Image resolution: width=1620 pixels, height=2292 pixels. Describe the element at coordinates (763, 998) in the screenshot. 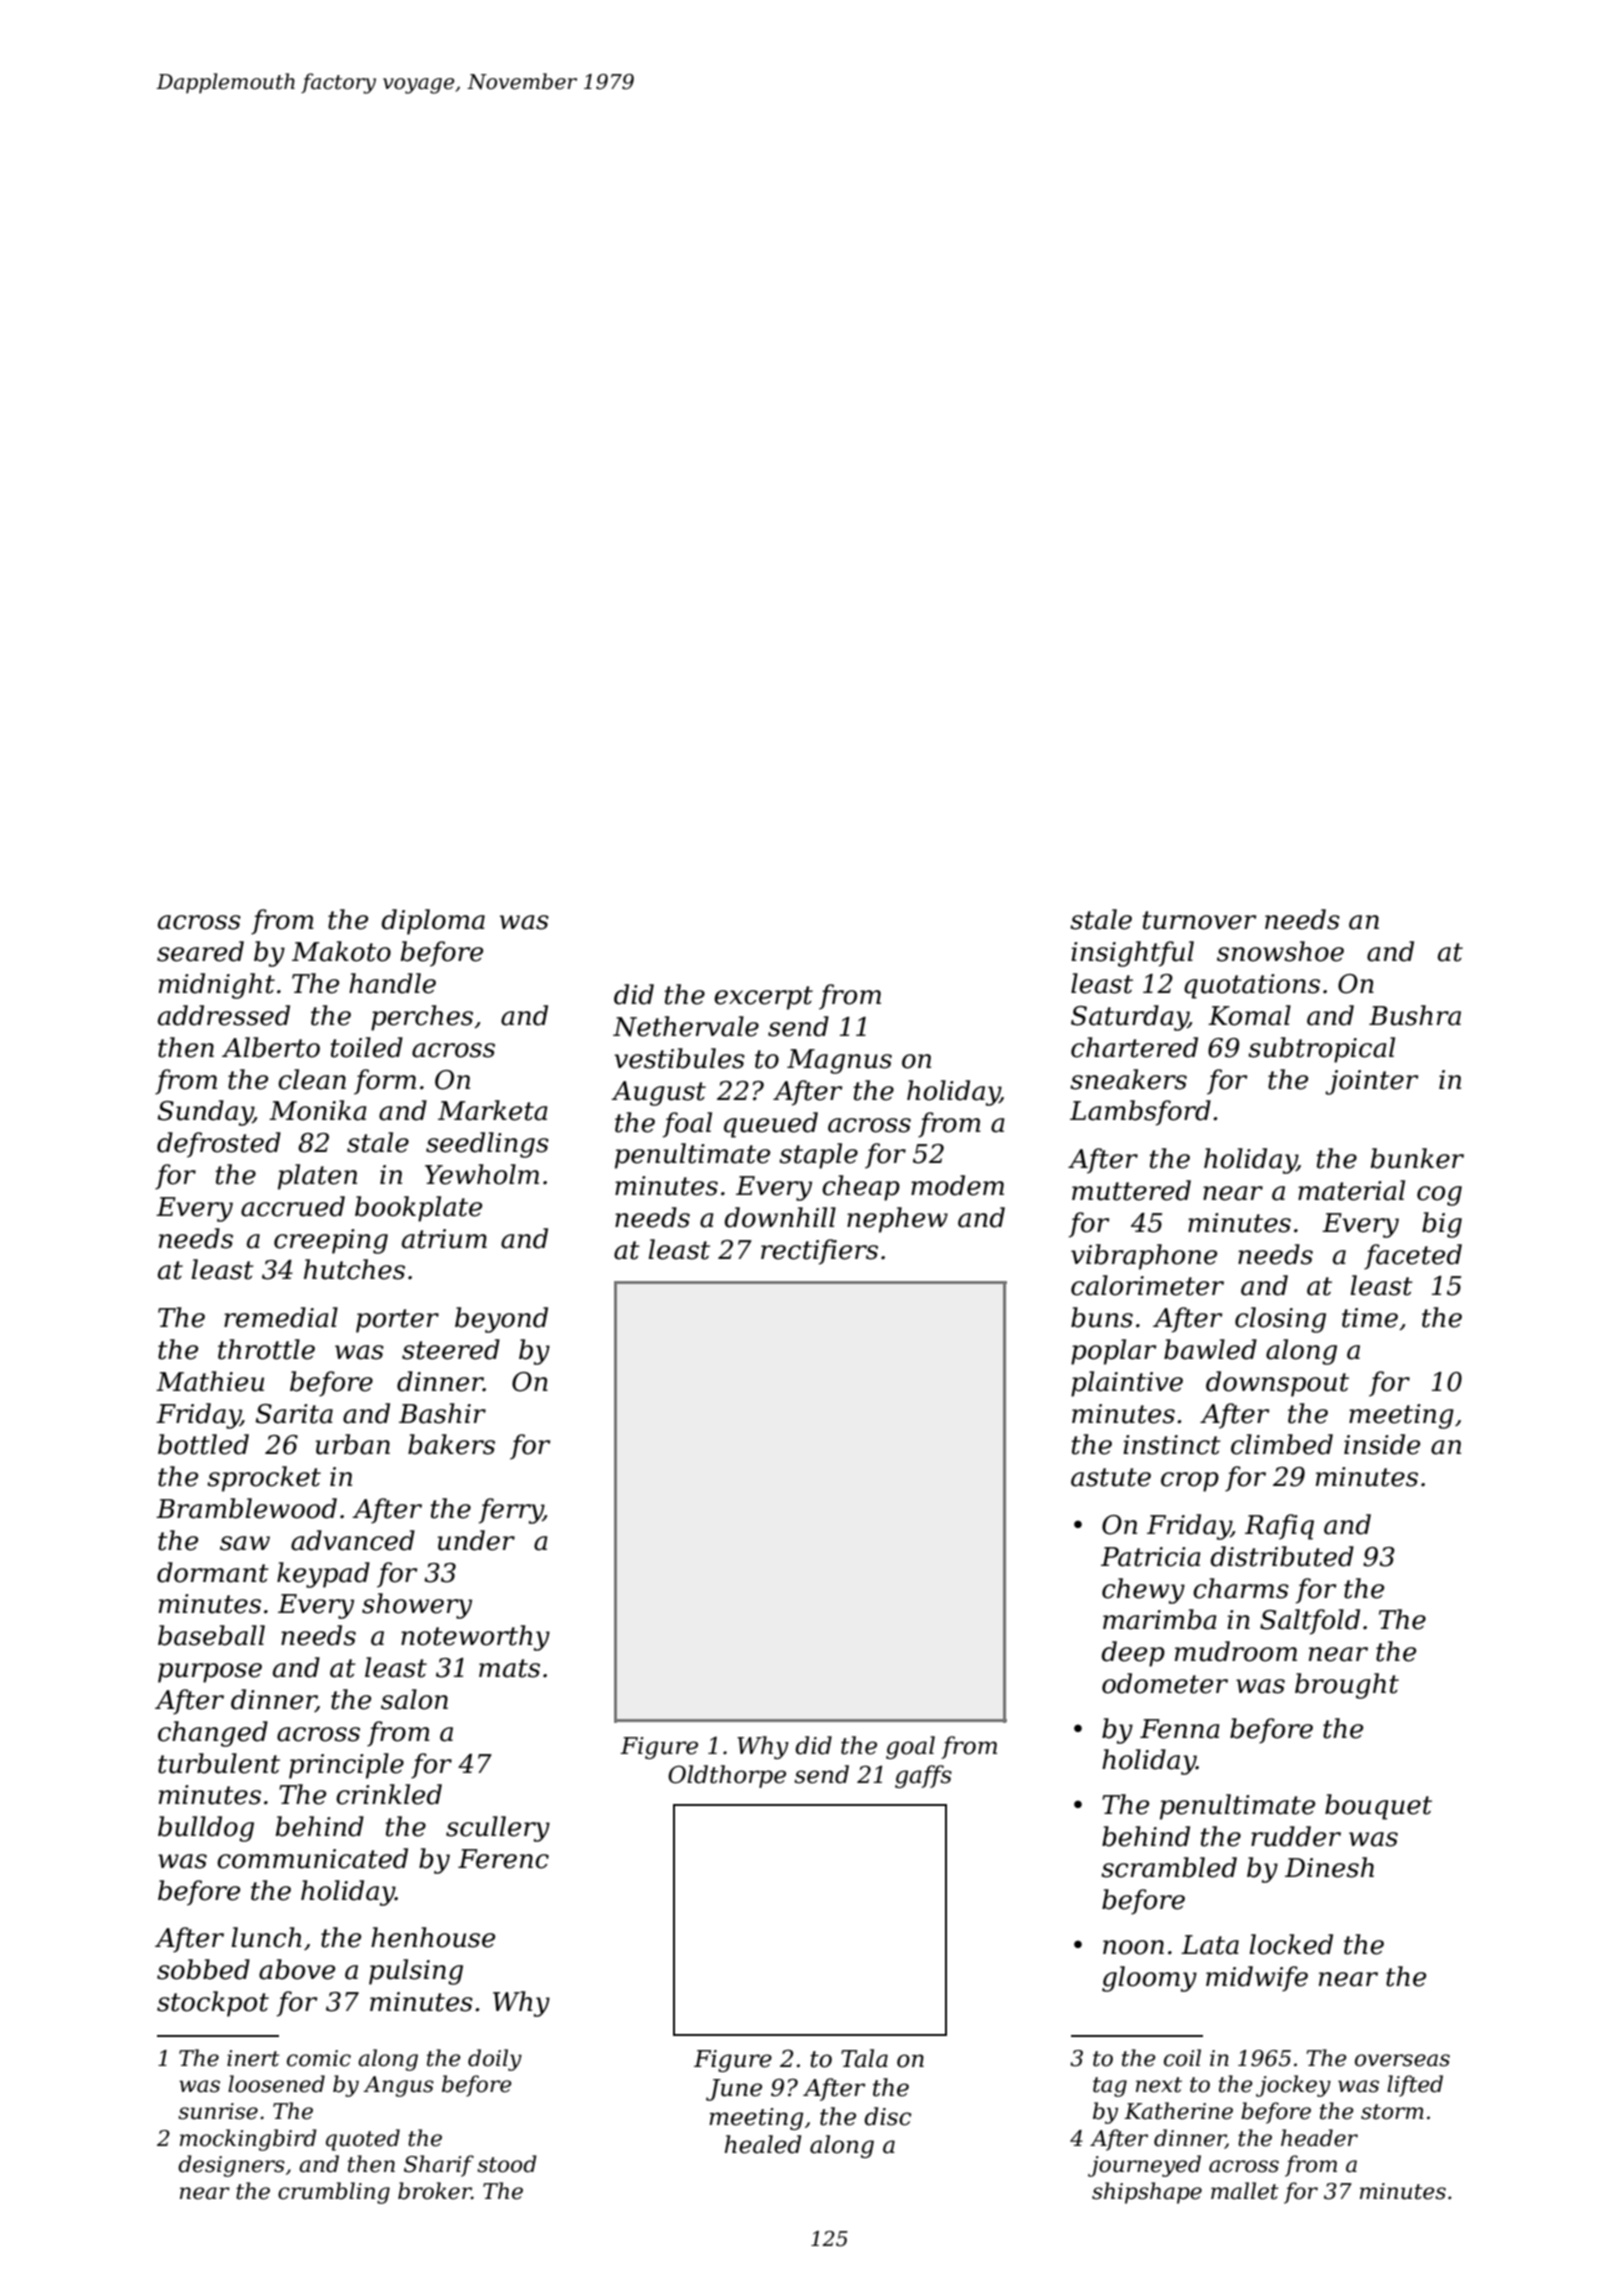

I see `excerpt` at that location.
